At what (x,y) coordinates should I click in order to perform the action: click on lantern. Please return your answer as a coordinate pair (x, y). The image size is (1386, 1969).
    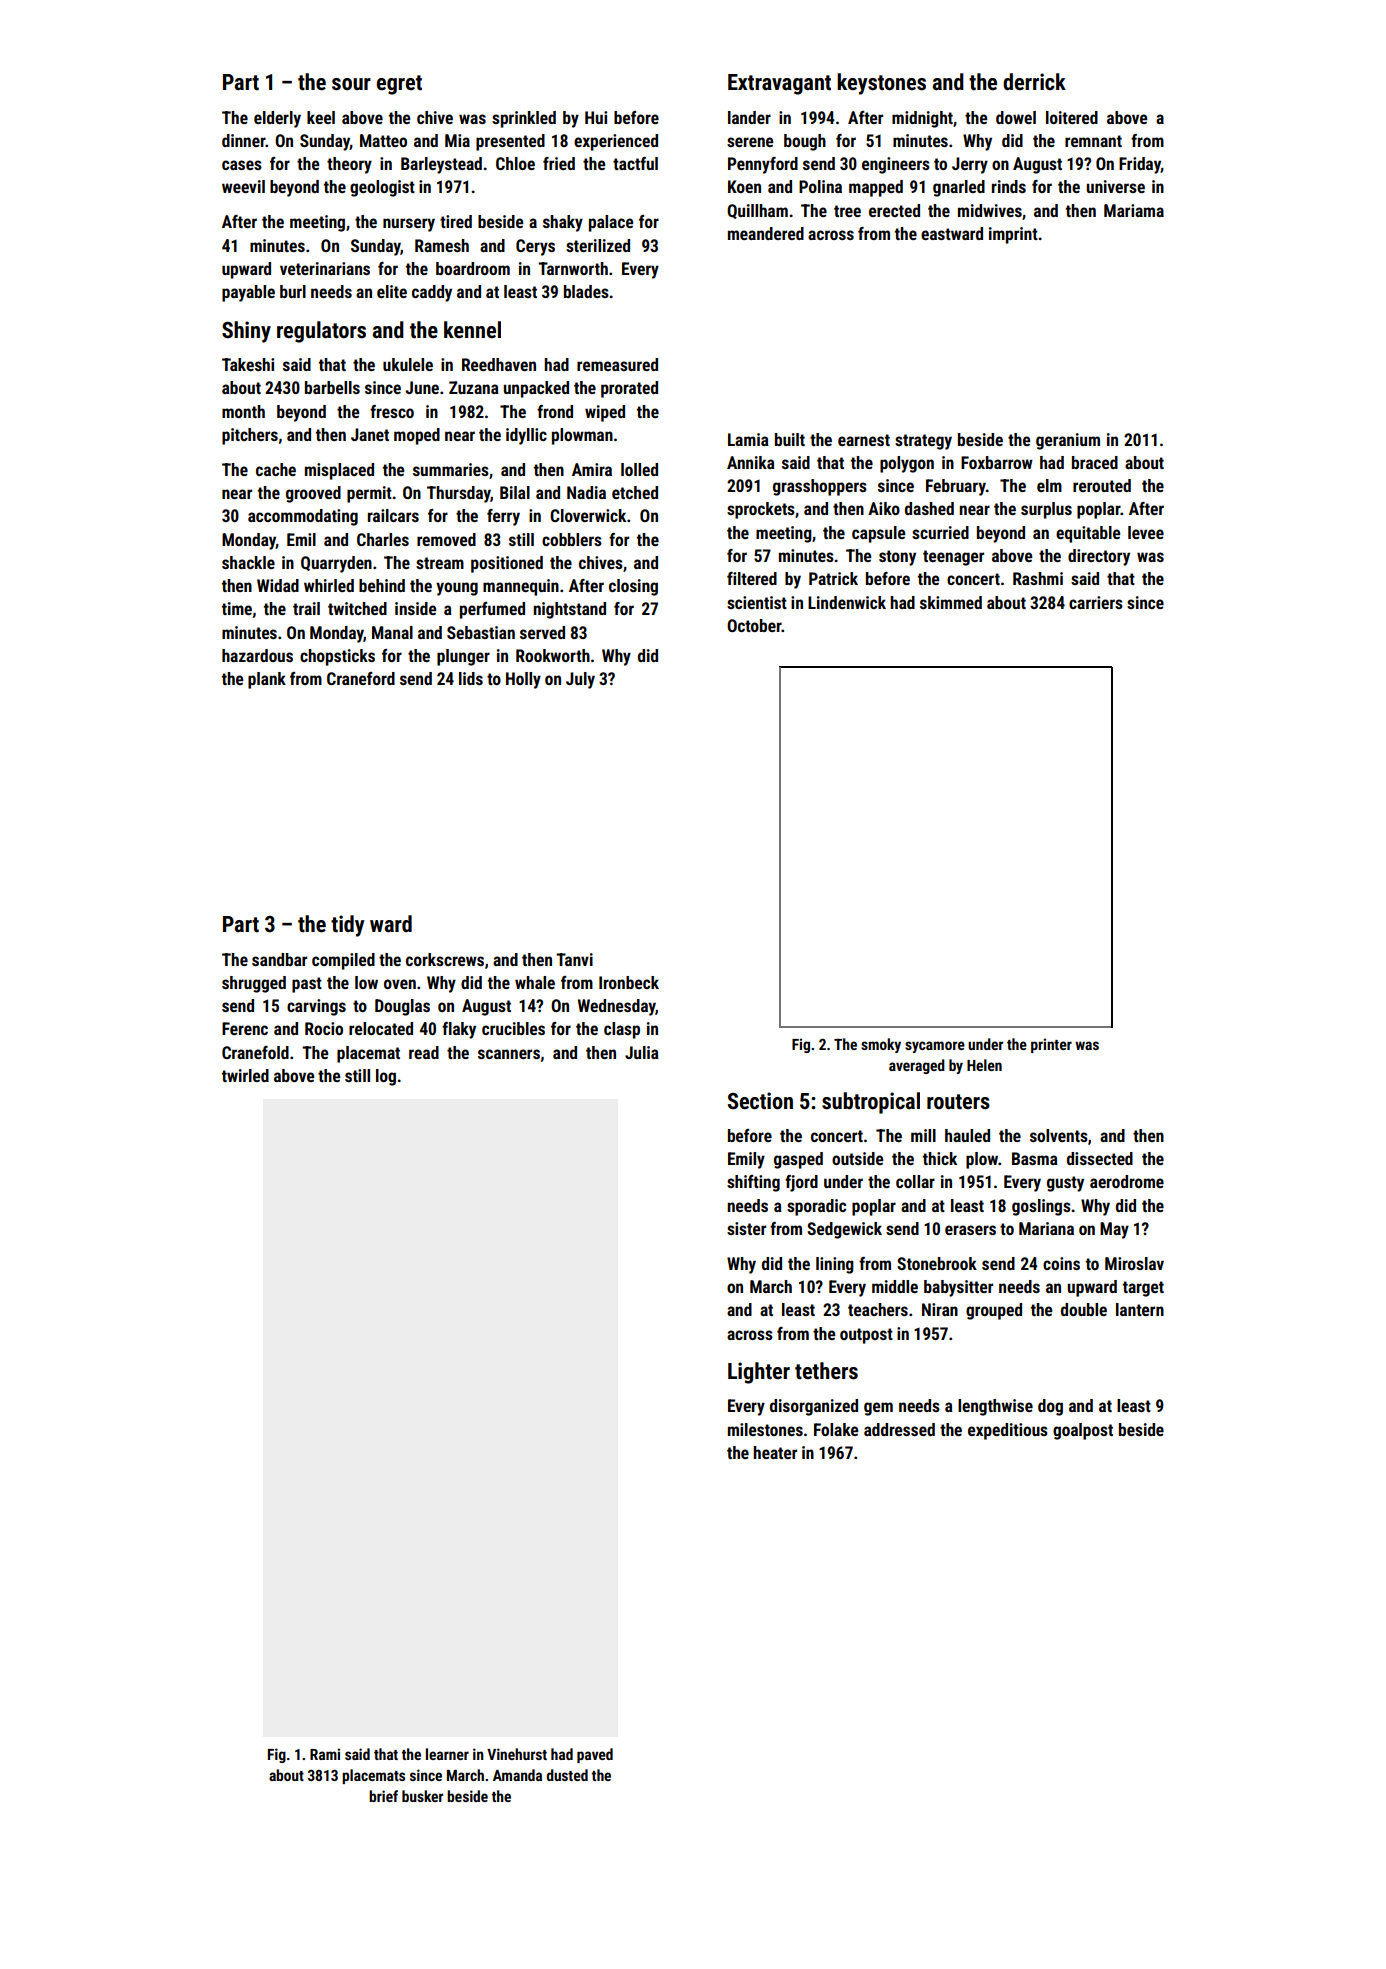
    Looking at the image, I should click on (1140, 1309).
